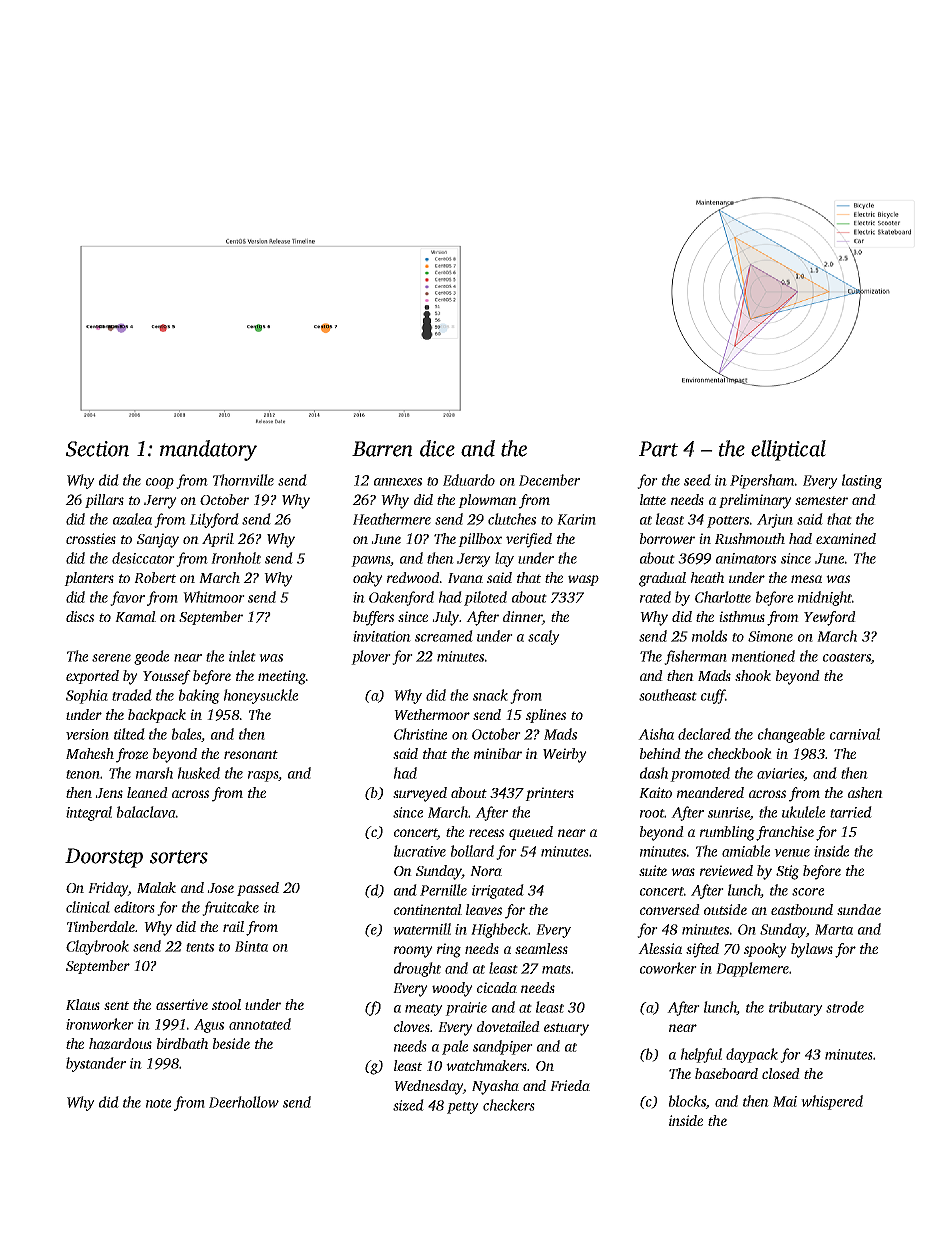 This document has width=952, height=1233. What do you see at coordinates (214, 597) in the document?
I see `Whitmoor` at bounding box center [214, 597].
